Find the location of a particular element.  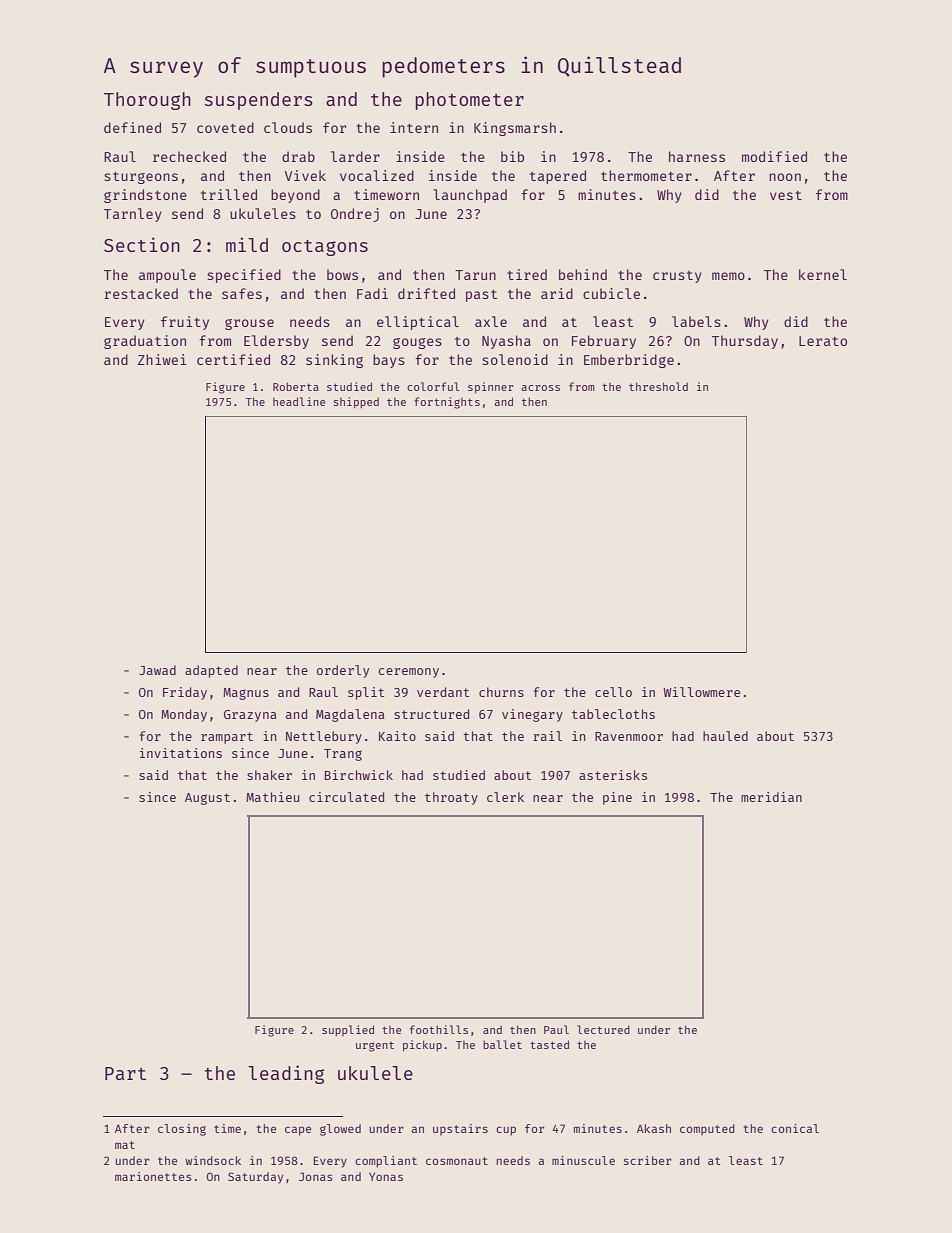

hauled is located at coordinates (725, 736).
